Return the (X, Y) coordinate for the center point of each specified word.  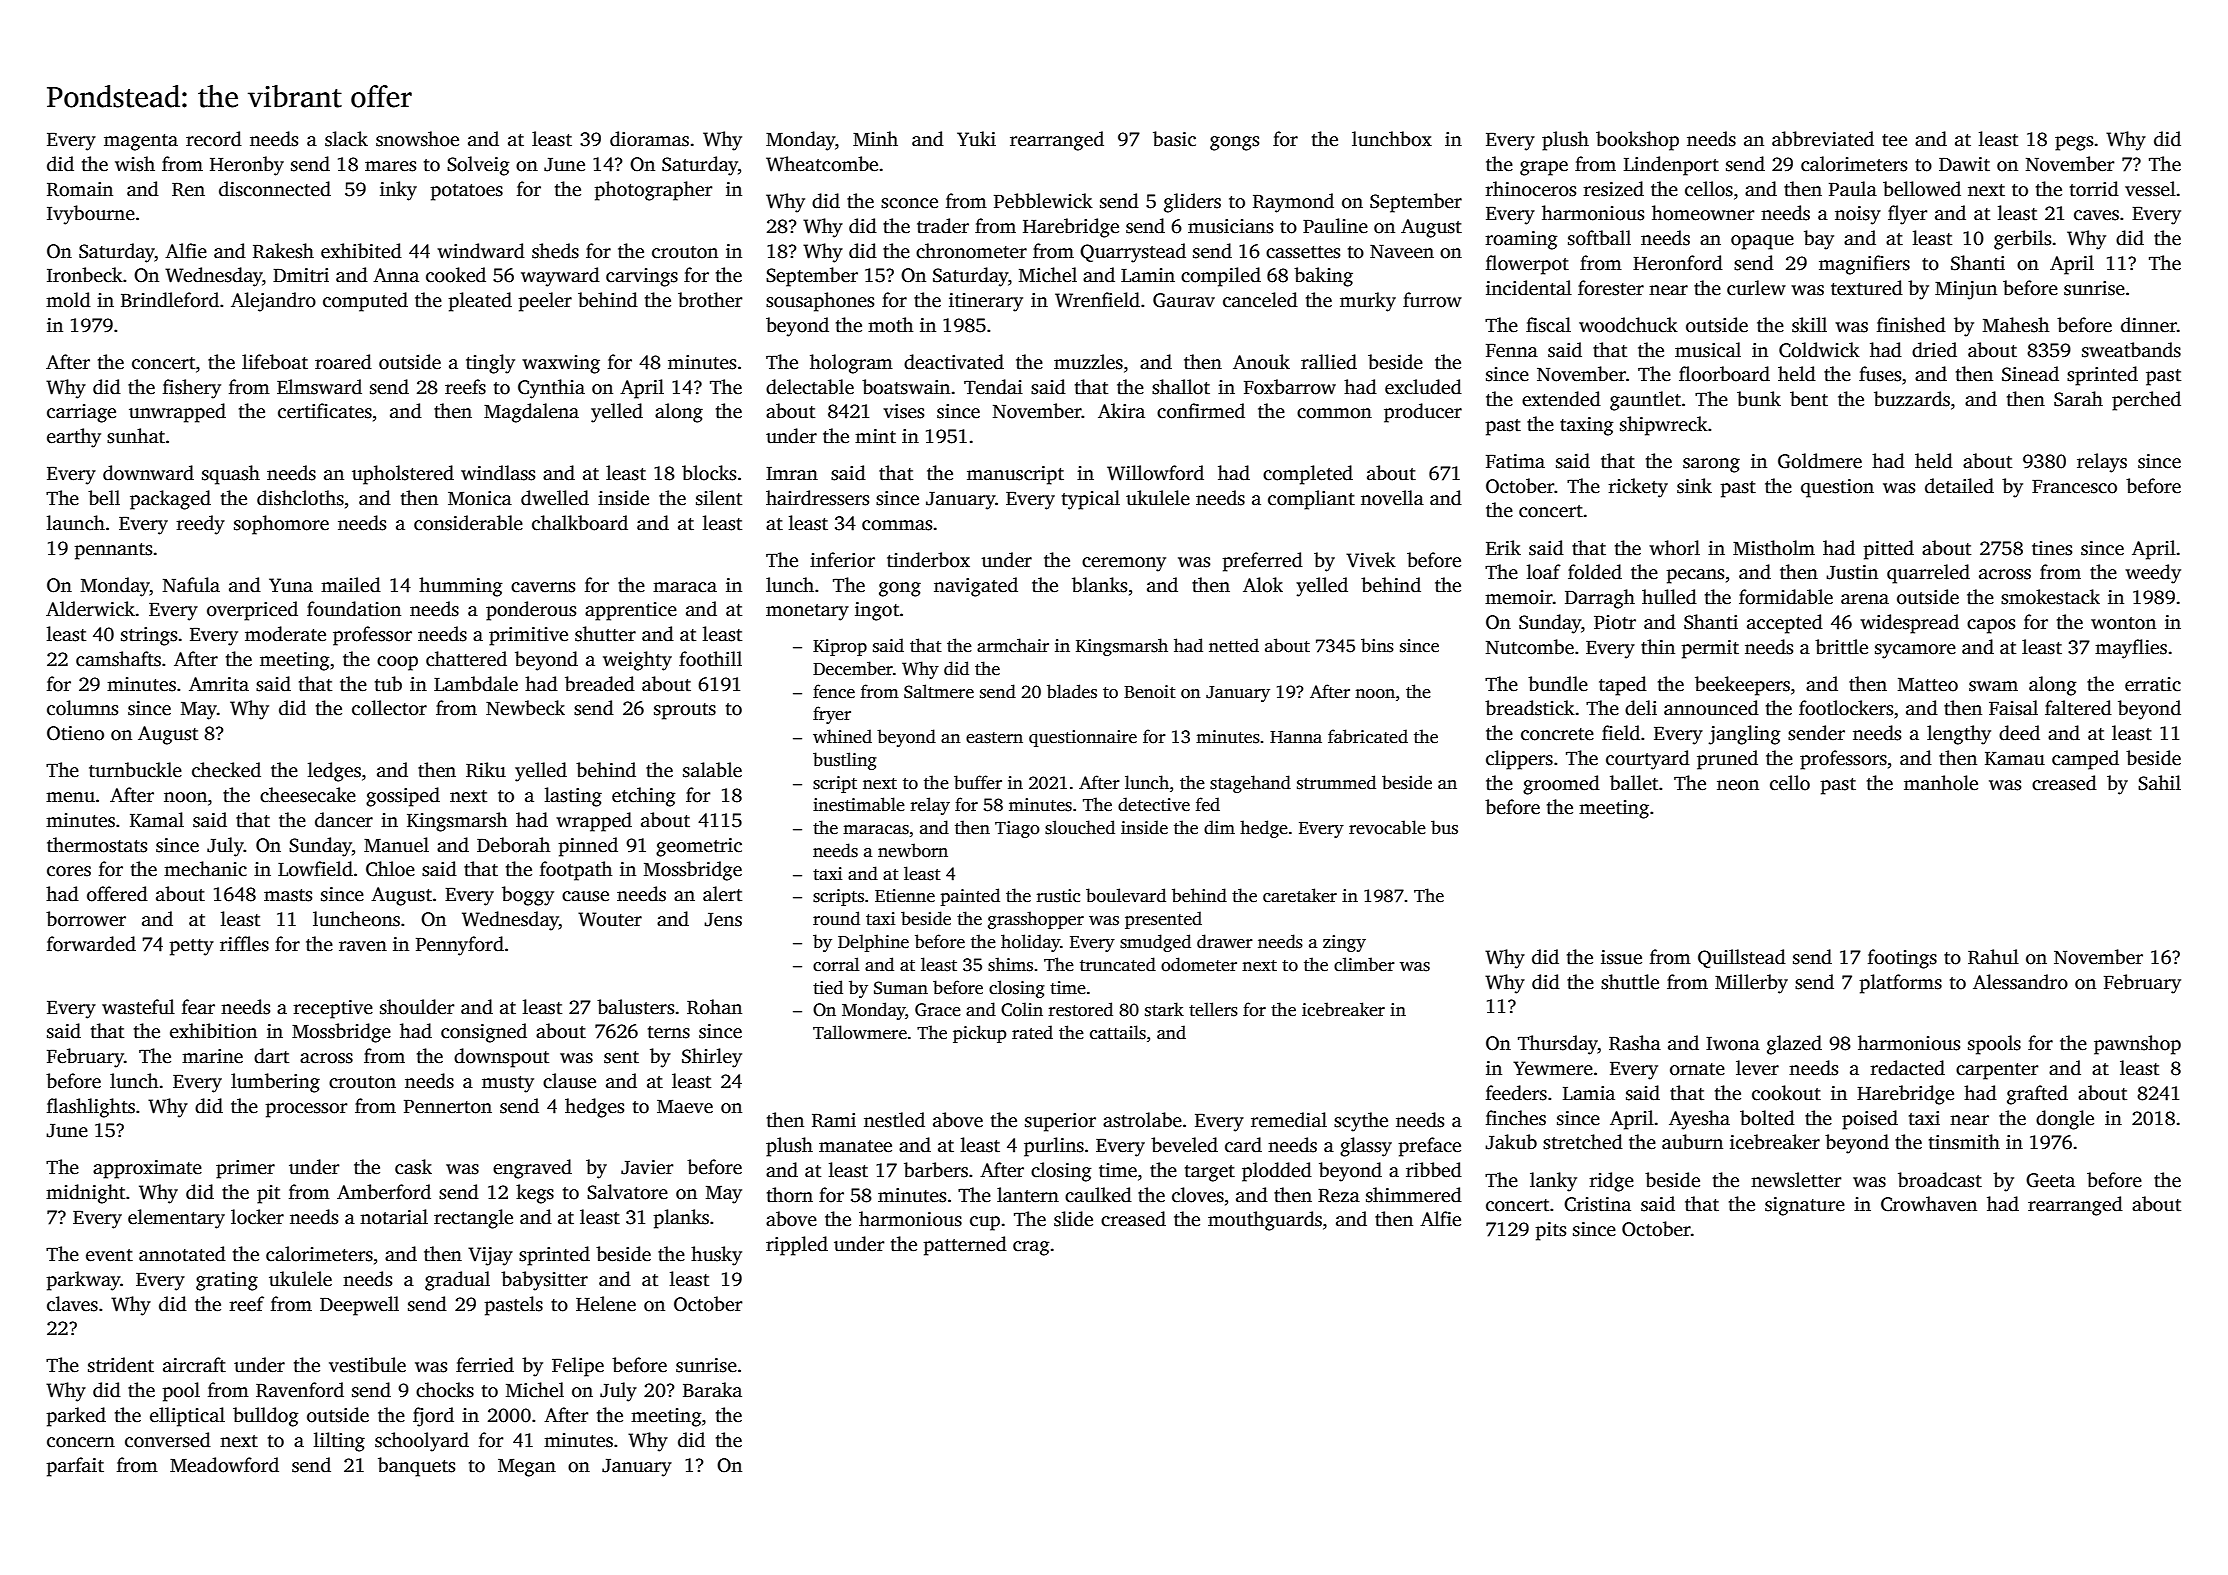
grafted (2037, 1095)
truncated (1118, 964)
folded (1595, 572)
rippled (797, 1246)
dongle (2065, 1120)
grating (227, 1281)
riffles (244, 944)
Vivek (1371, 560)
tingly (490, 364)
